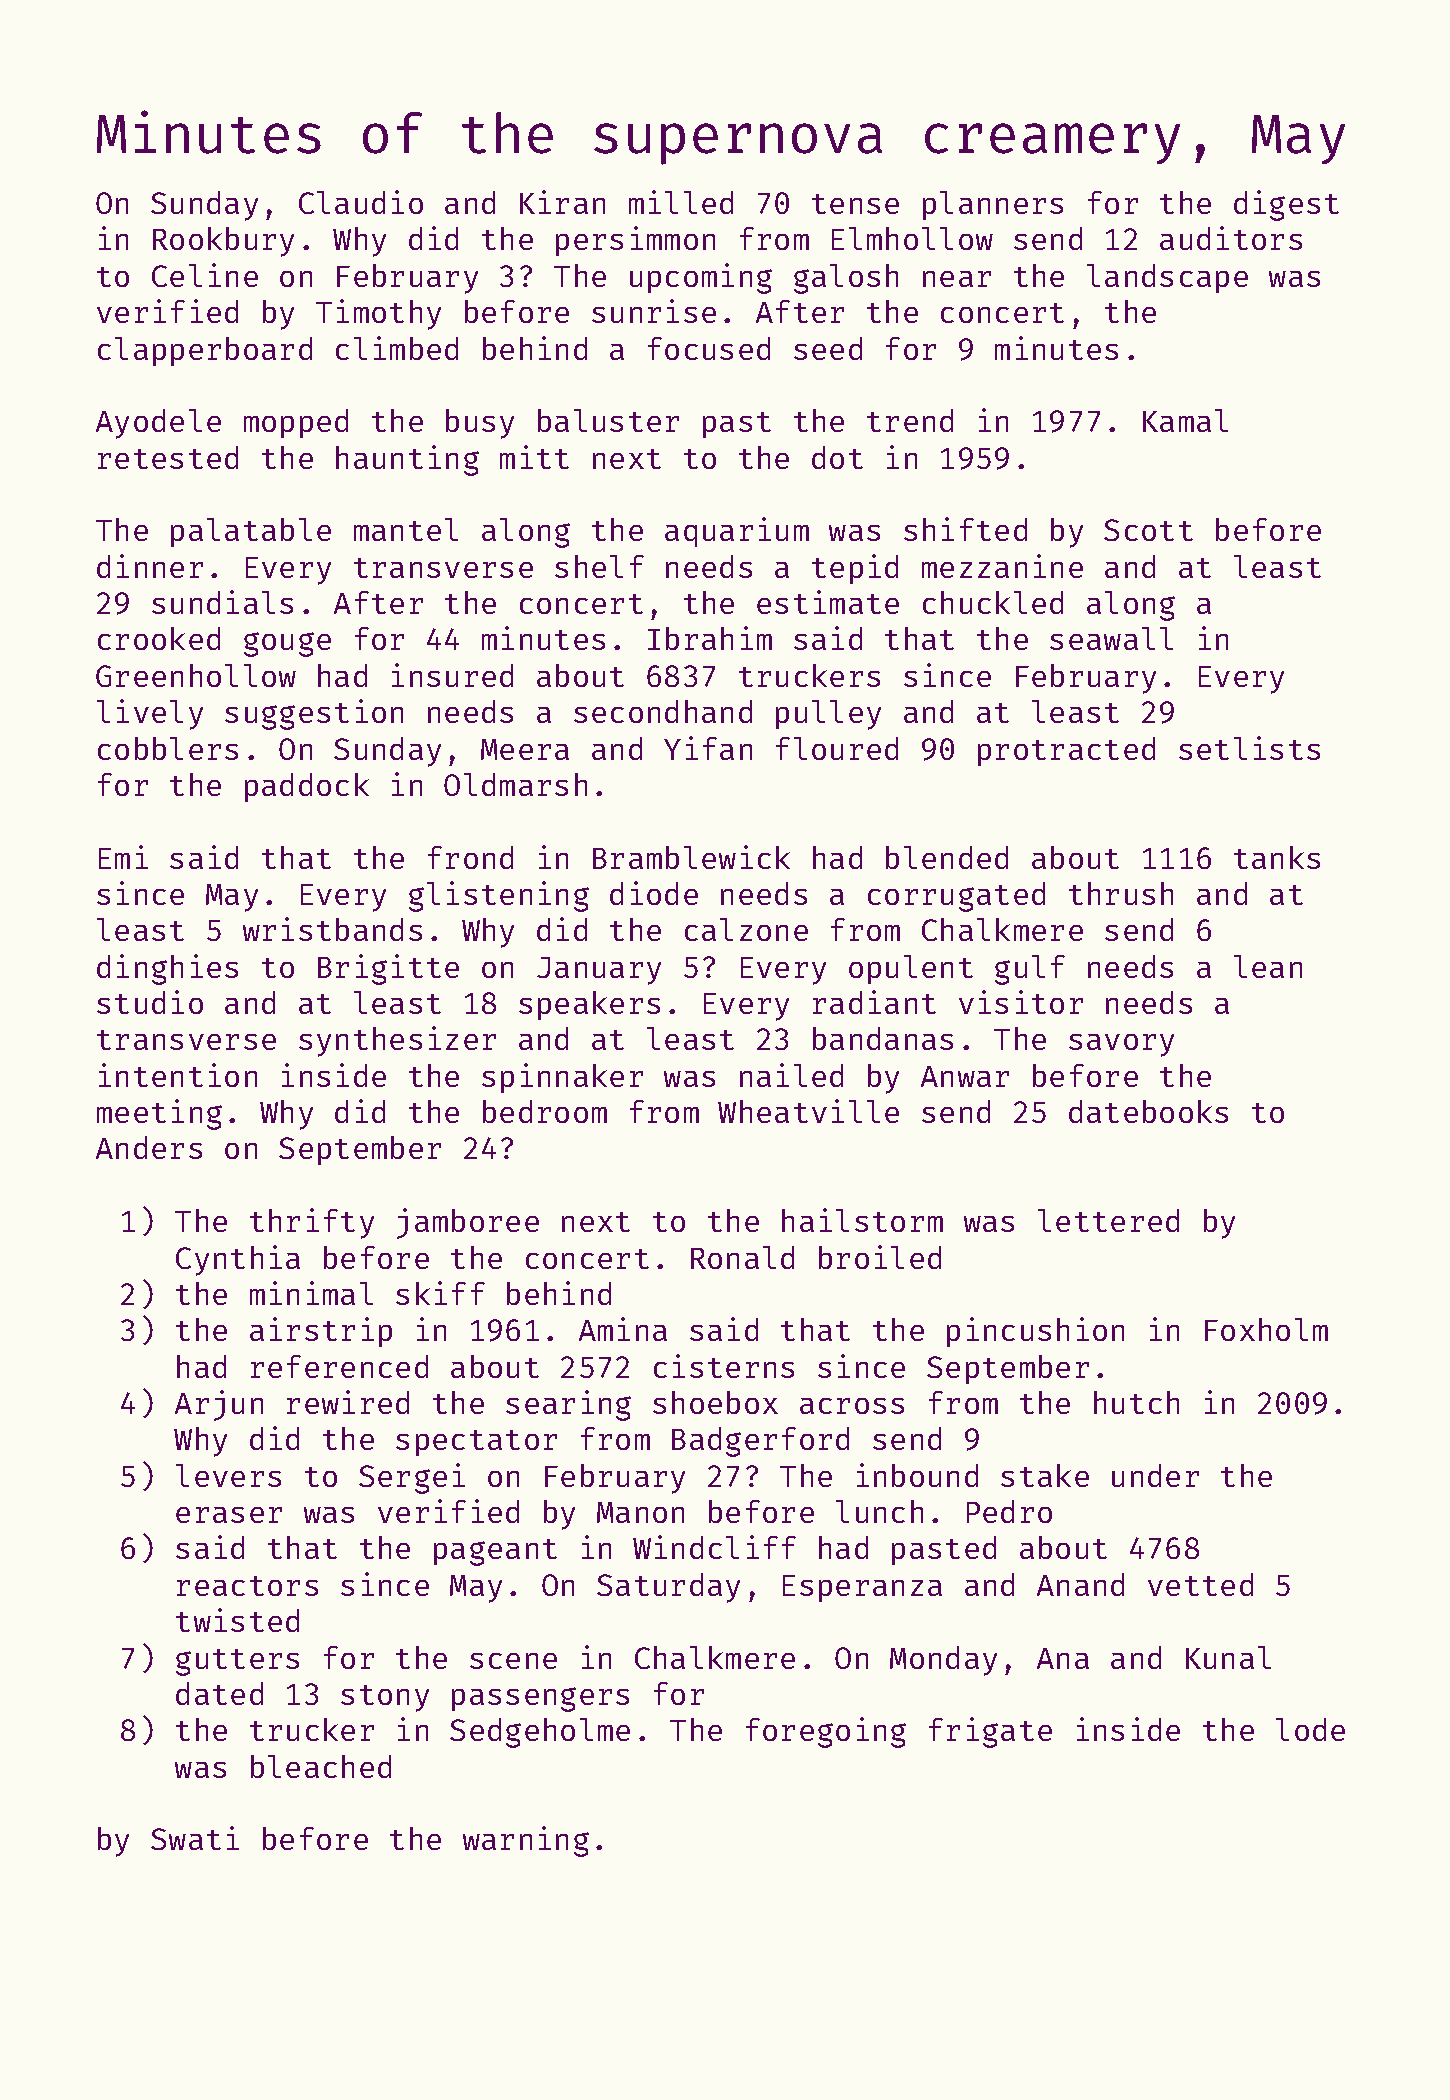 Image resolution: width=1450 pixels, height=2100 pixels. I want to click on sundials, so click(222, 602).
